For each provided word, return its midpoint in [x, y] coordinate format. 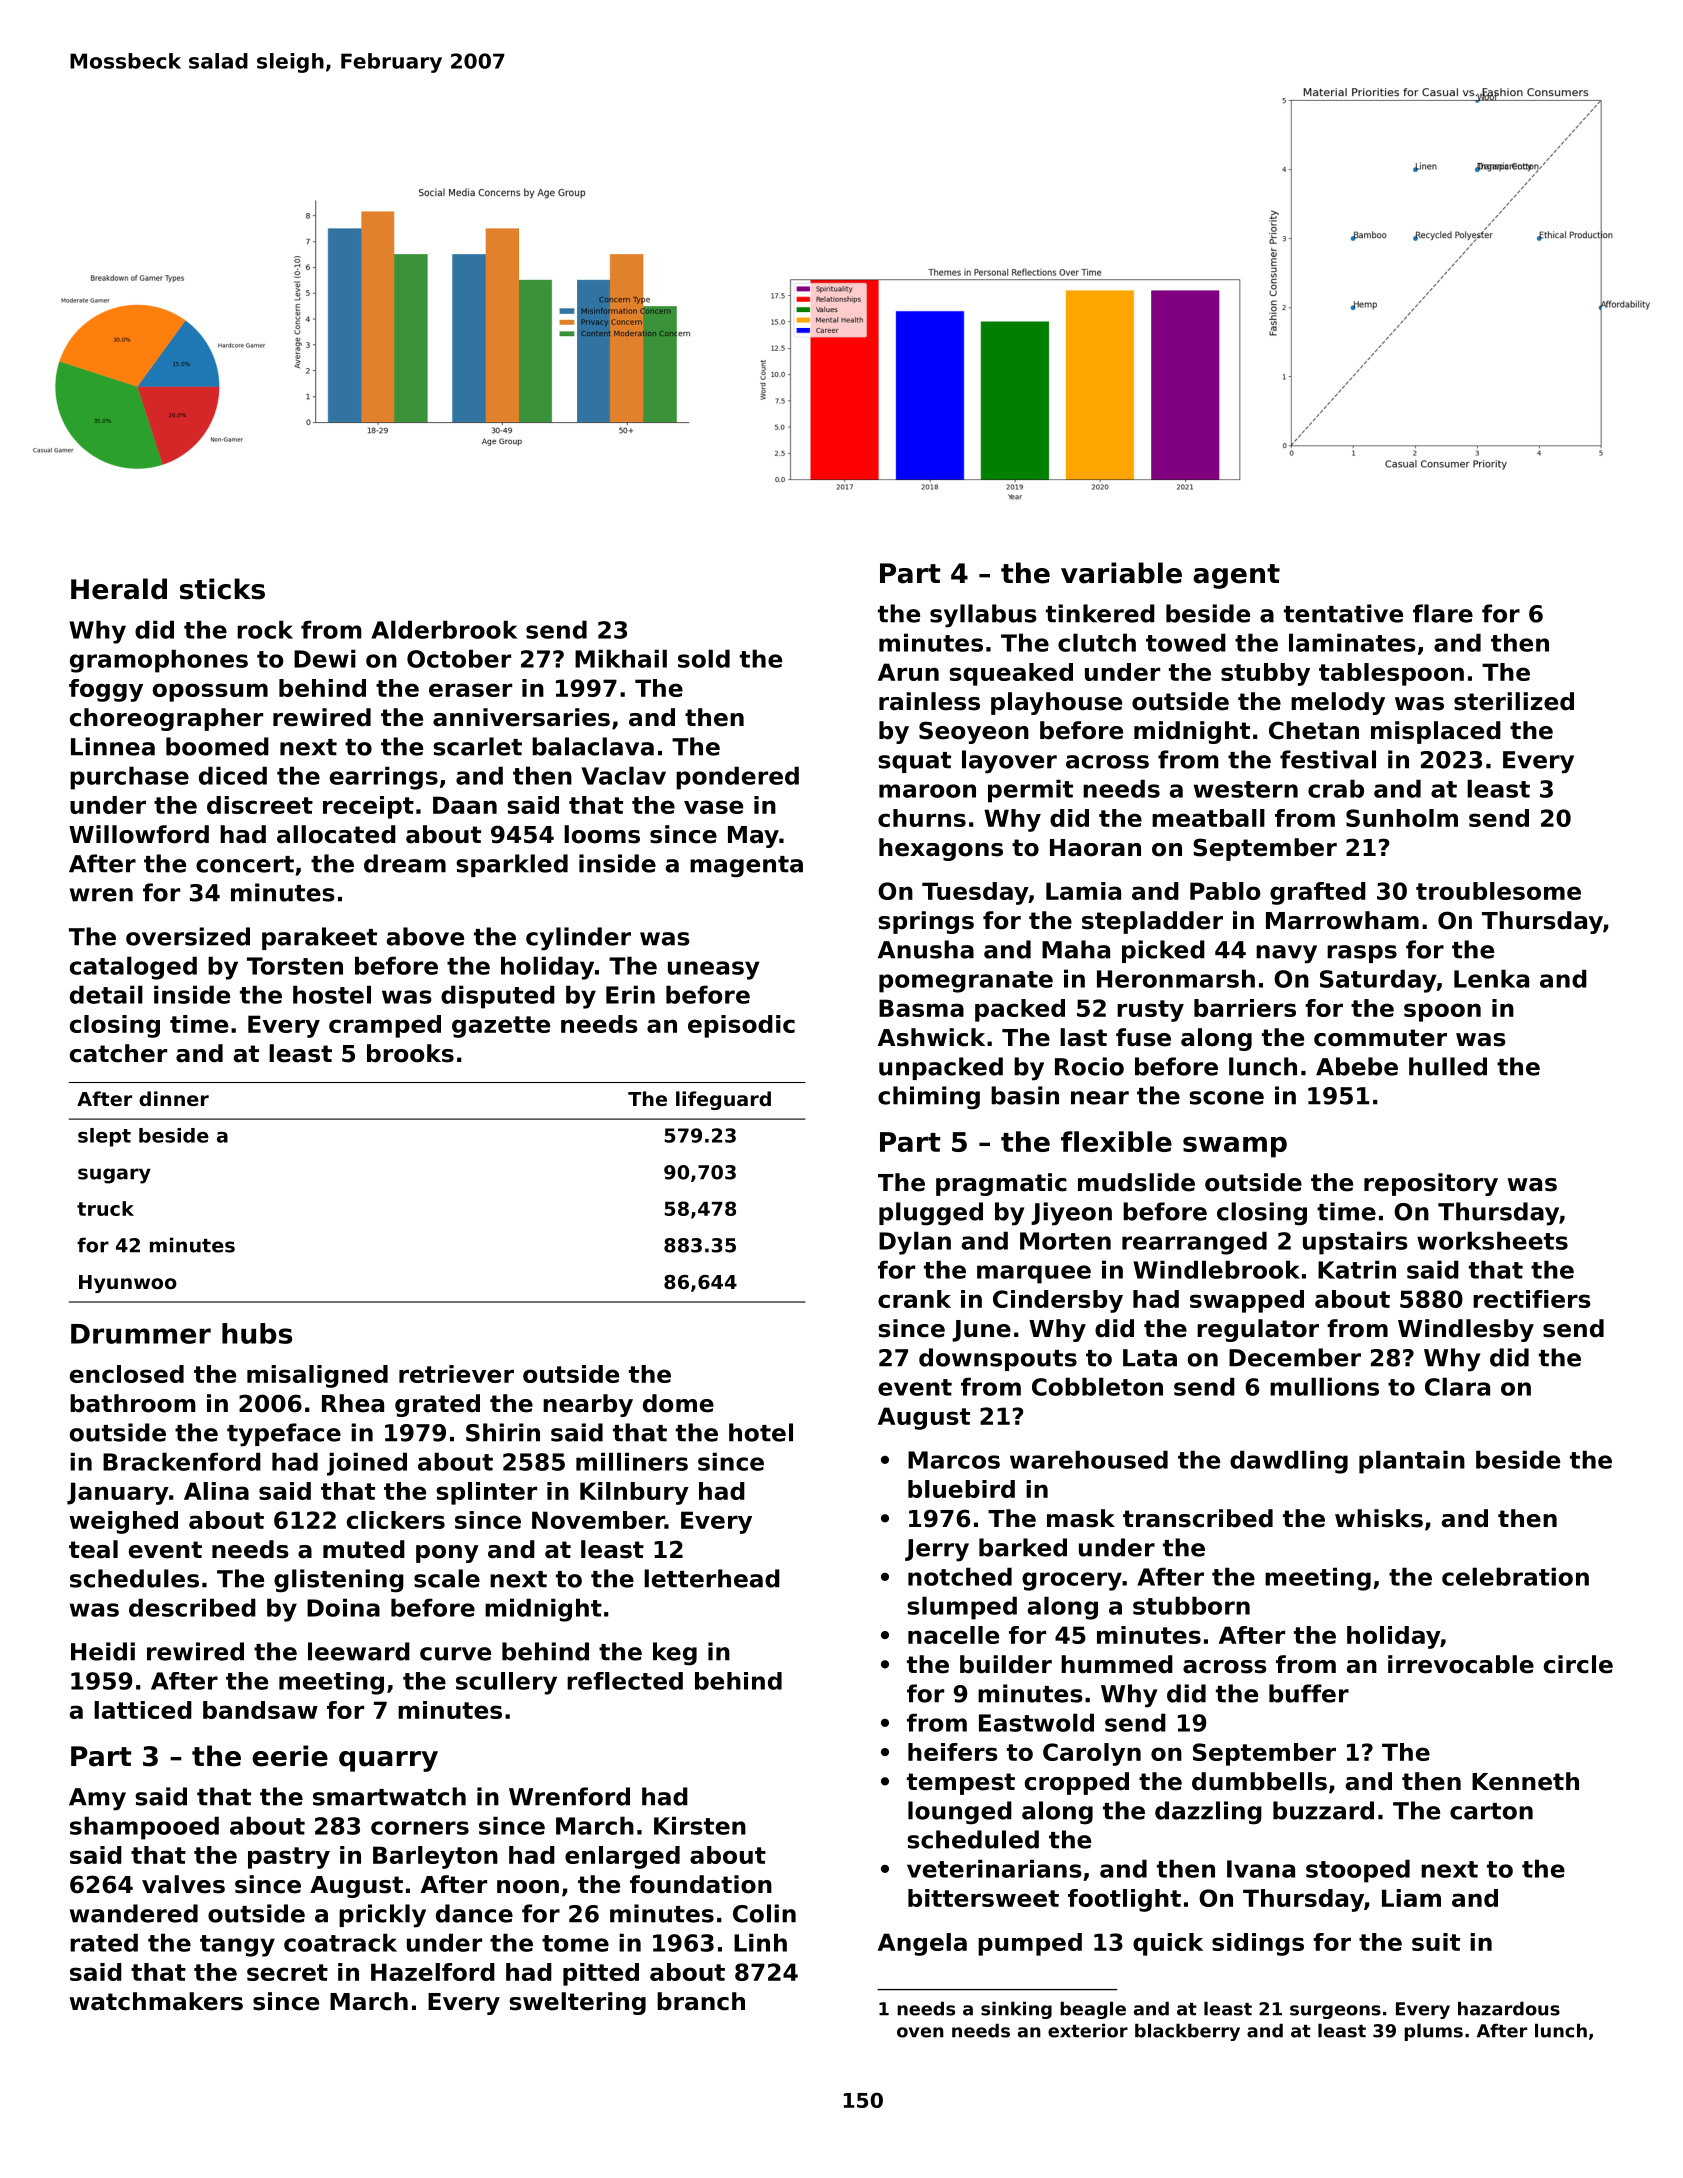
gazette [501, 1027]
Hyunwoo [128, 1284]
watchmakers [156, 2001]
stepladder [1152, 922]
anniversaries [521, 717]
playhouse [1056, 703]
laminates [1352, 642]
